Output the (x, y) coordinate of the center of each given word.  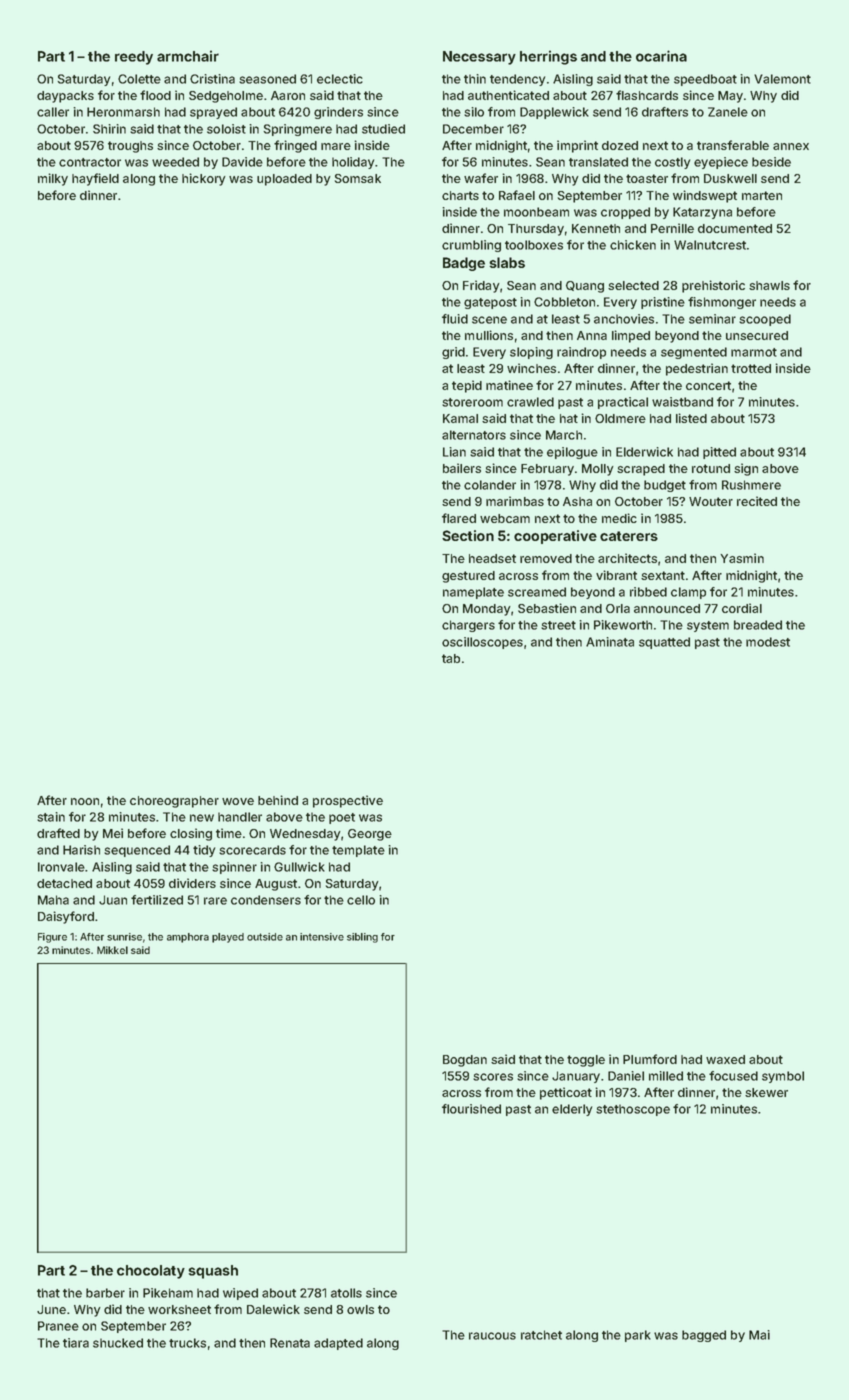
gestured (468, 577)
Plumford (650, 1059)
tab (451, 658)
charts (460, 195)
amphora (188, 938)
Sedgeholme (226, 97)
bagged (704, 1336)
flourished (471, 1109)
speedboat (705, 80)
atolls (346, 1293)
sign (746, 469)
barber (105, 1293)
